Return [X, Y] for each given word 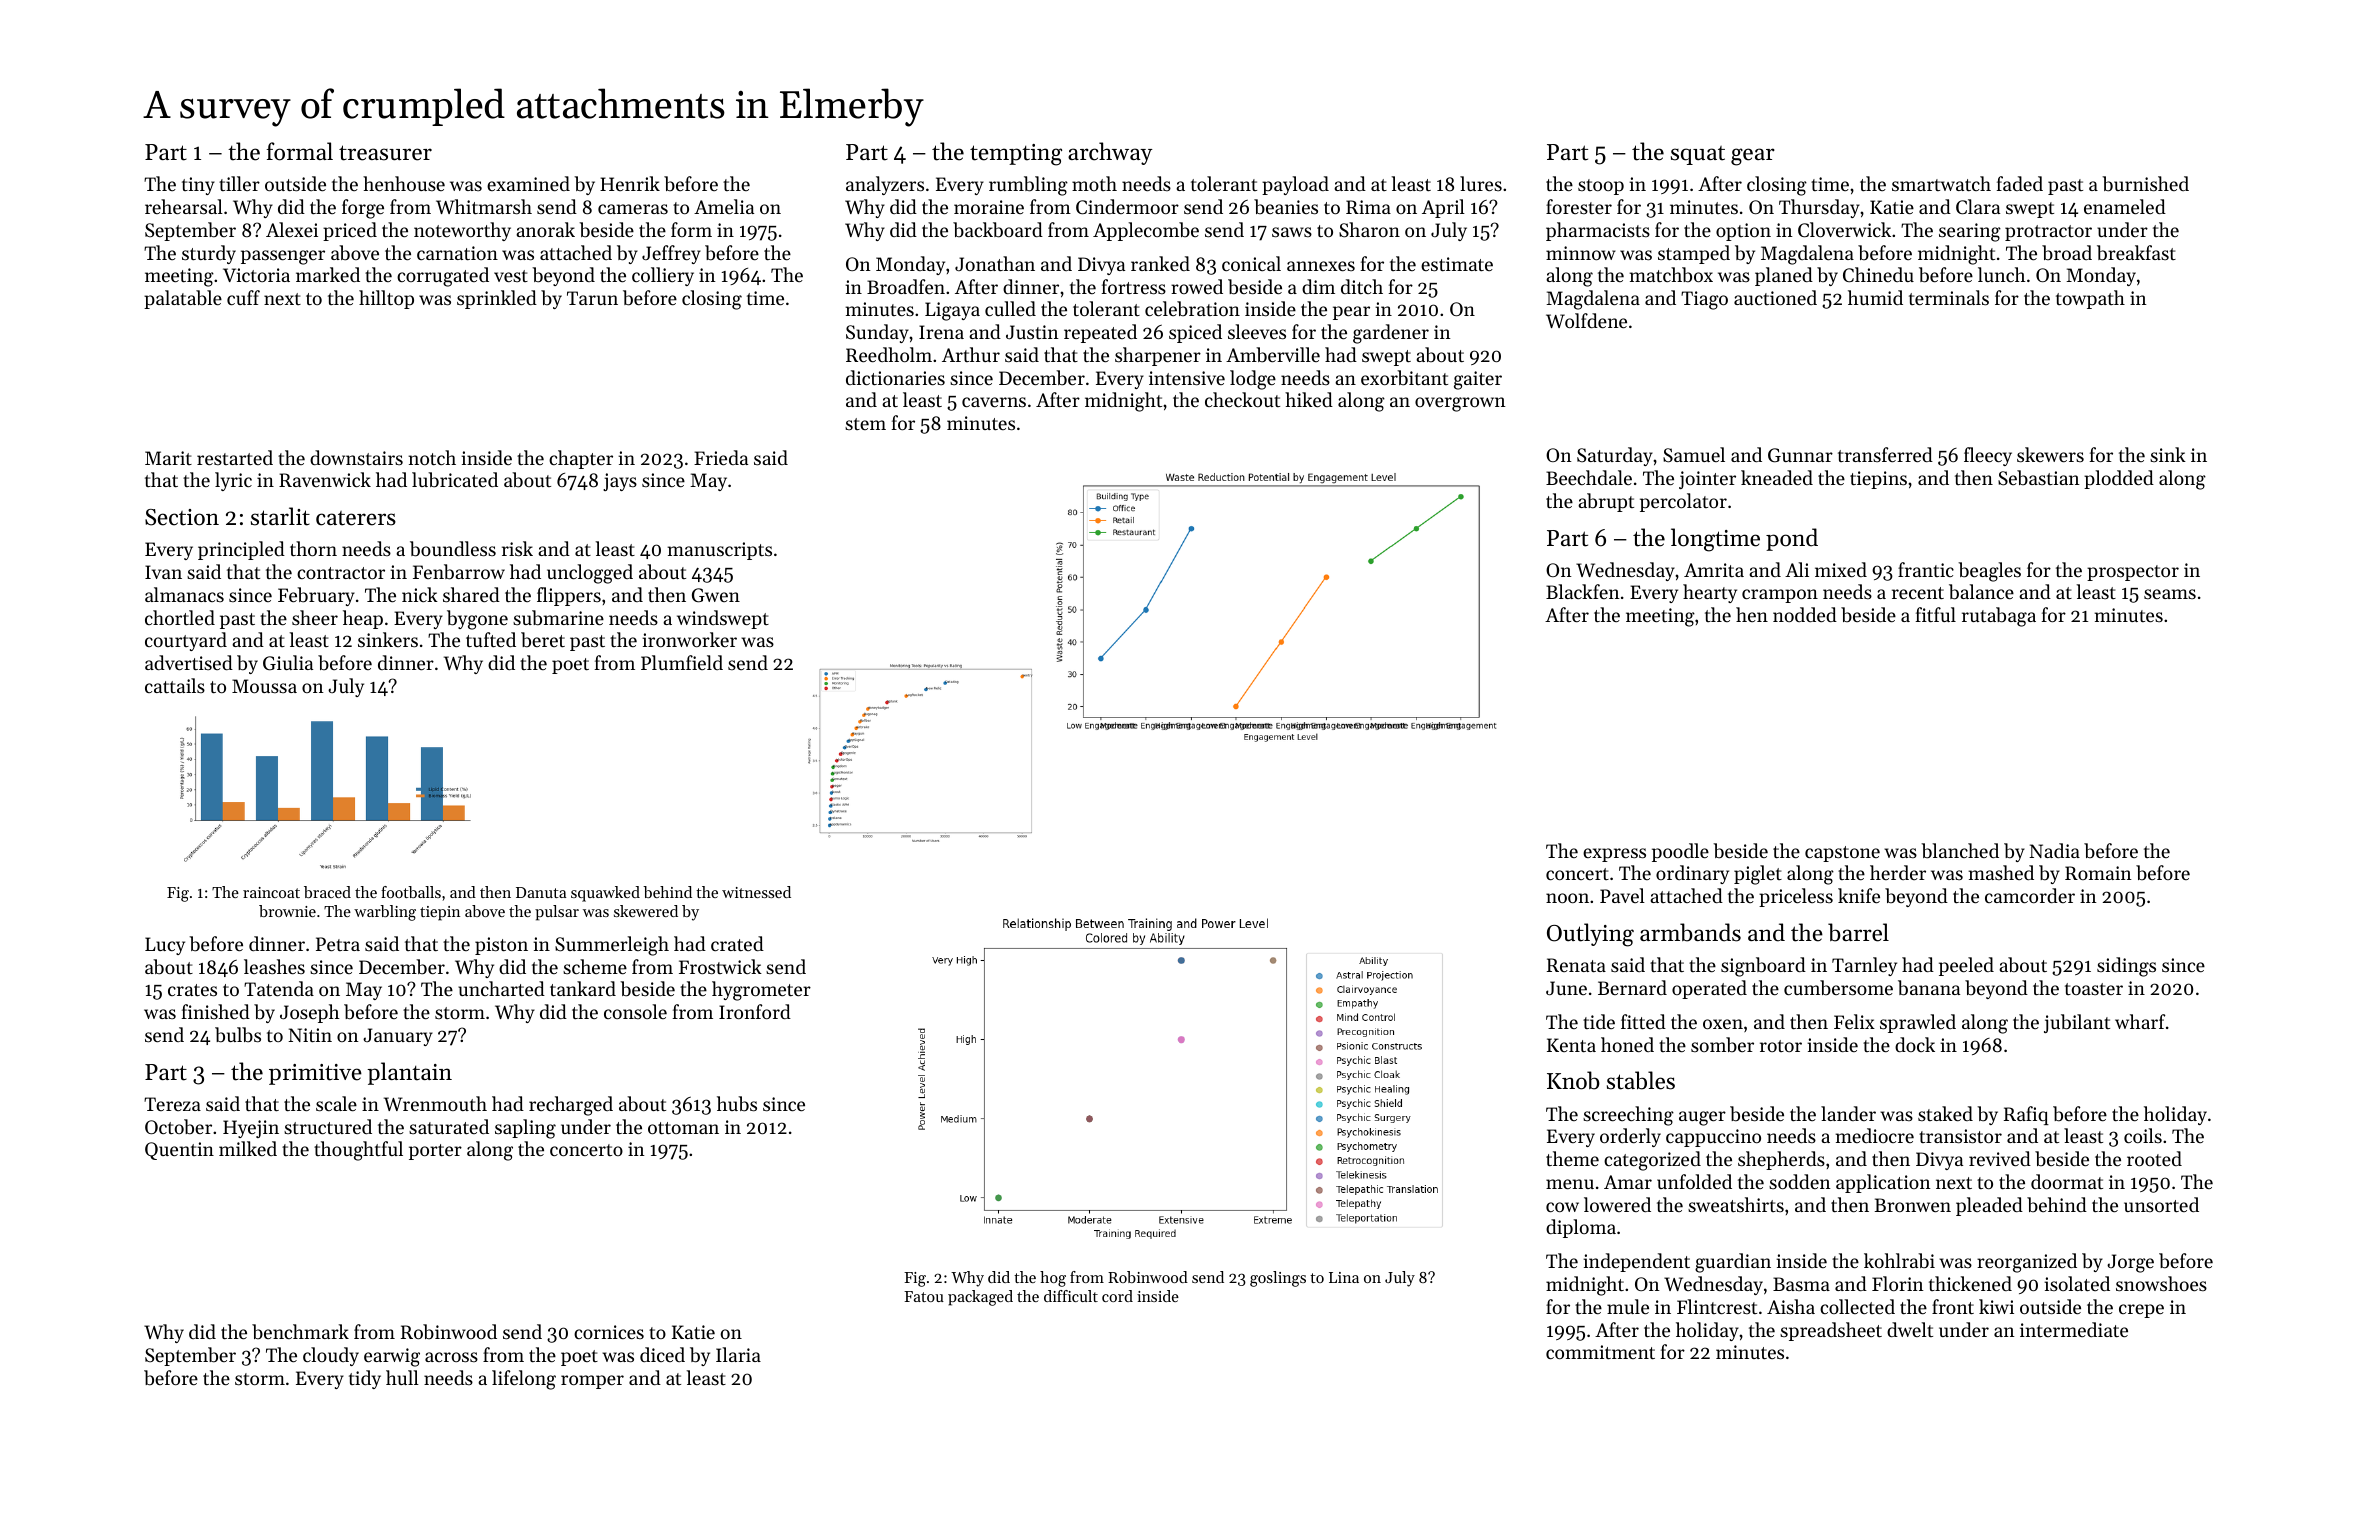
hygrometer [761, 991]
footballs [411, 892]
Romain [2098, 873]
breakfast [2136, 253]
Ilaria [738, 1354]
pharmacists [1598, 231]
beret [543, 640]
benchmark [300, 1331]
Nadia [2054, 850]
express [1614, 855]
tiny [198, 186]
